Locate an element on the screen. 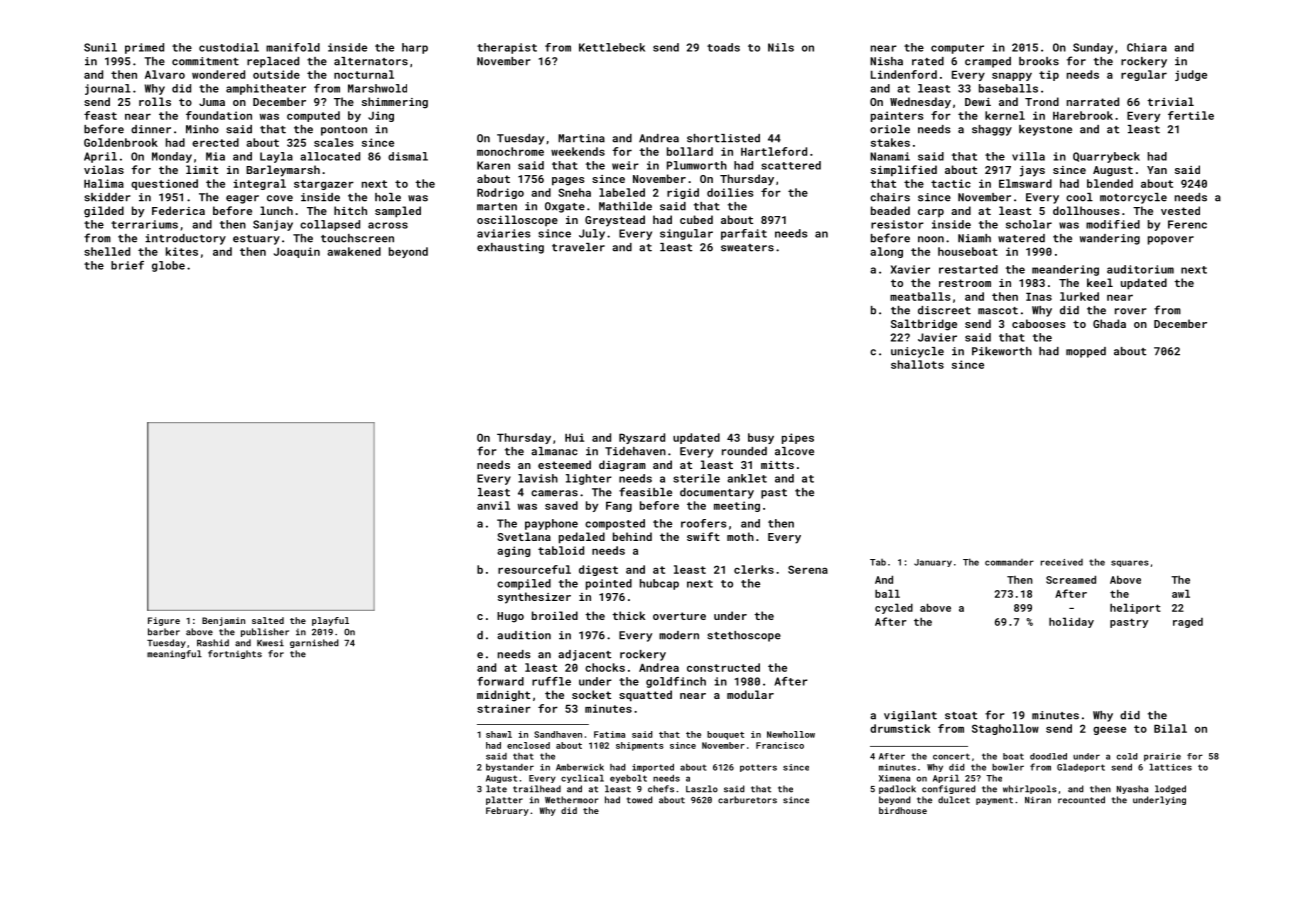 The width and height of the screenshot is (1308, 924). ruffle is located at coordinates (551, 681).
